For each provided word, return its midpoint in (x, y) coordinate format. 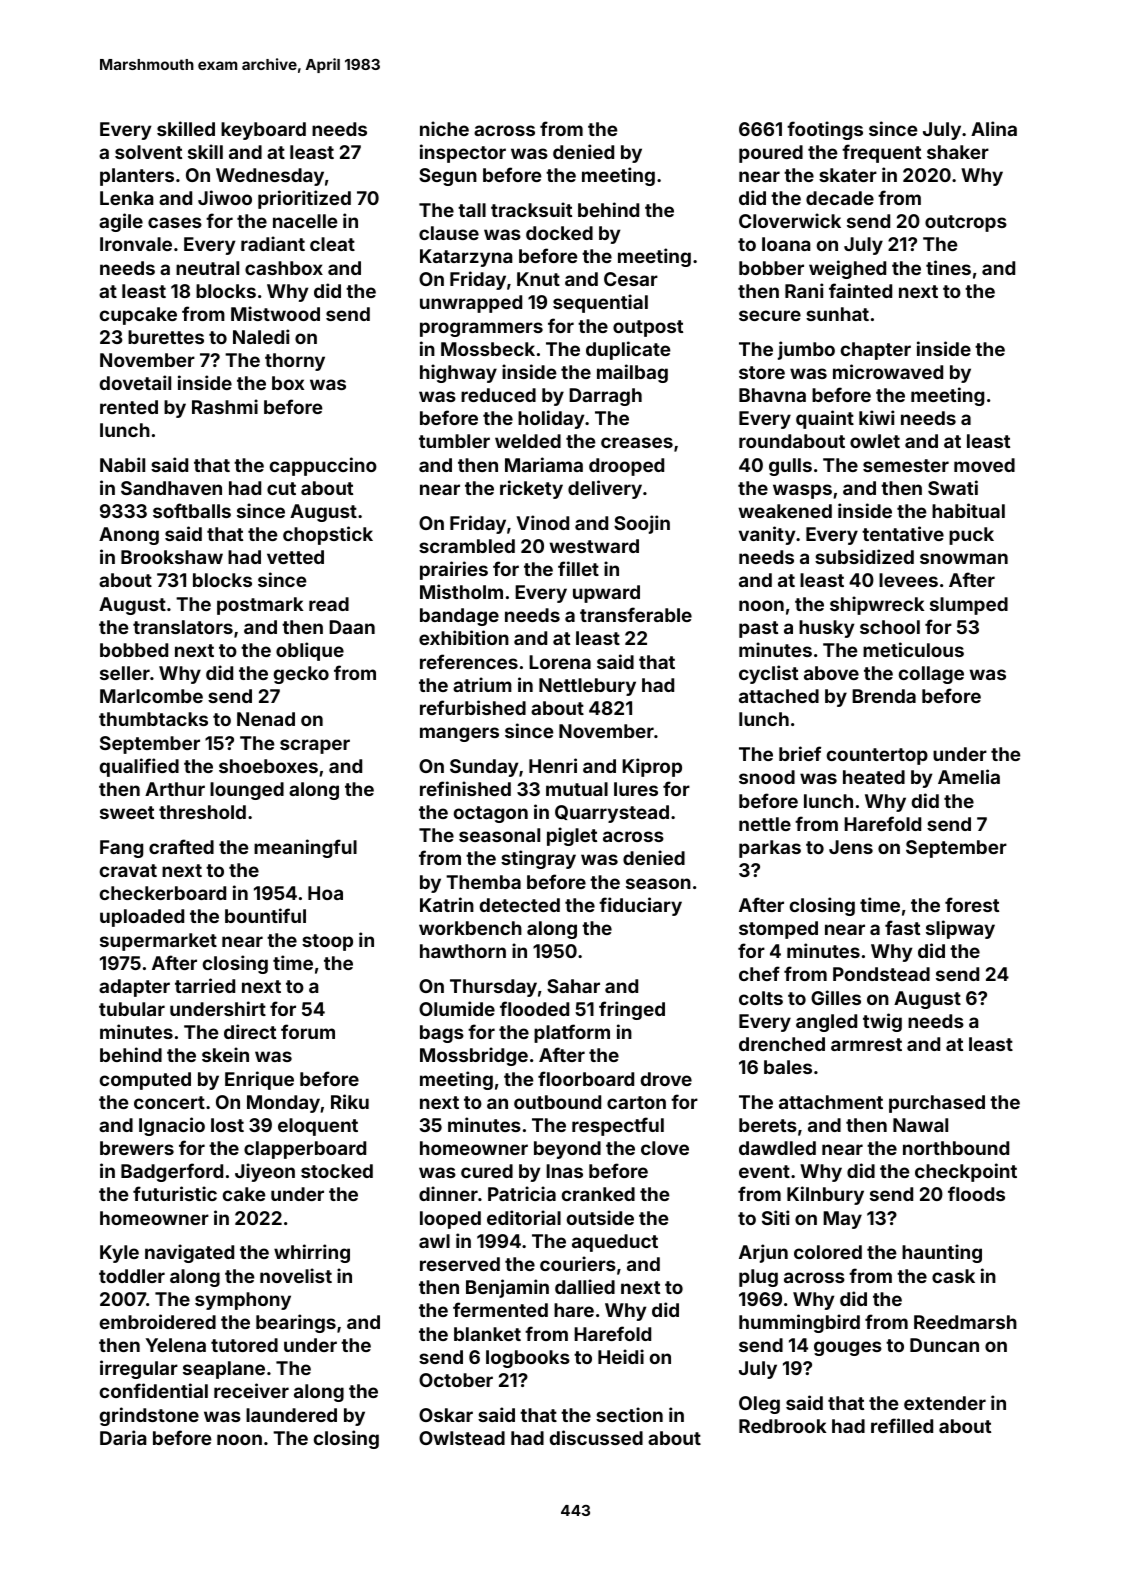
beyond (567, 1150)
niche (444, 128)
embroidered (158, 1321)
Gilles (836, 997)
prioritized (304, 199)
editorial (524, 1217)
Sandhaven (171, 488)
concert (169, 1102)
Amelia (969, 776)
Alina (994, 128)
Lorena (560, 662)
